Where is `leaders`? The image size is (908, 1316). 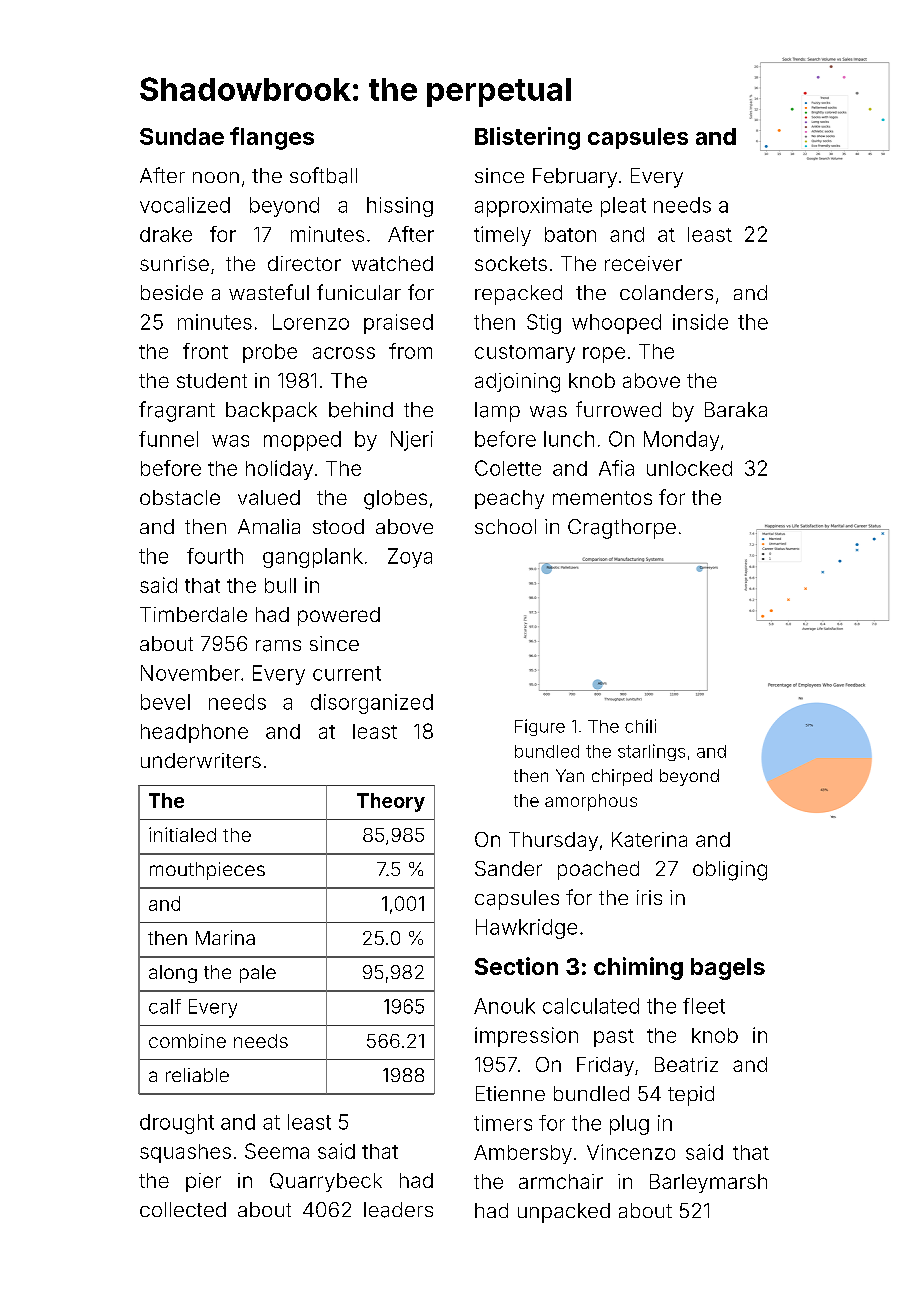
leaders is located at coordinates (398, 1210).
